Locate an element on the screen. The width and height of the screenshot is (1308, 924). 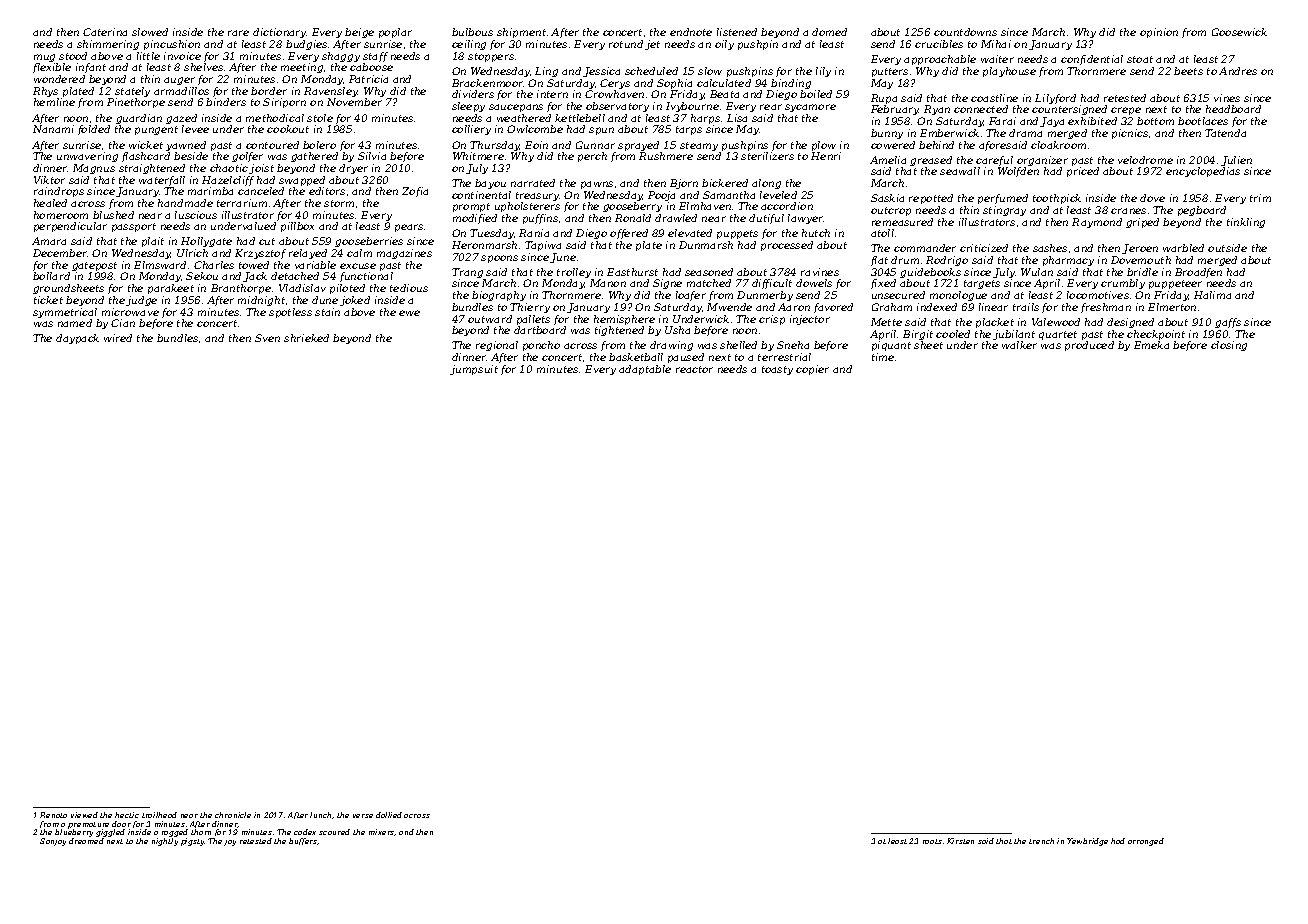
Whitmere is located at coordinates (478, 156).
